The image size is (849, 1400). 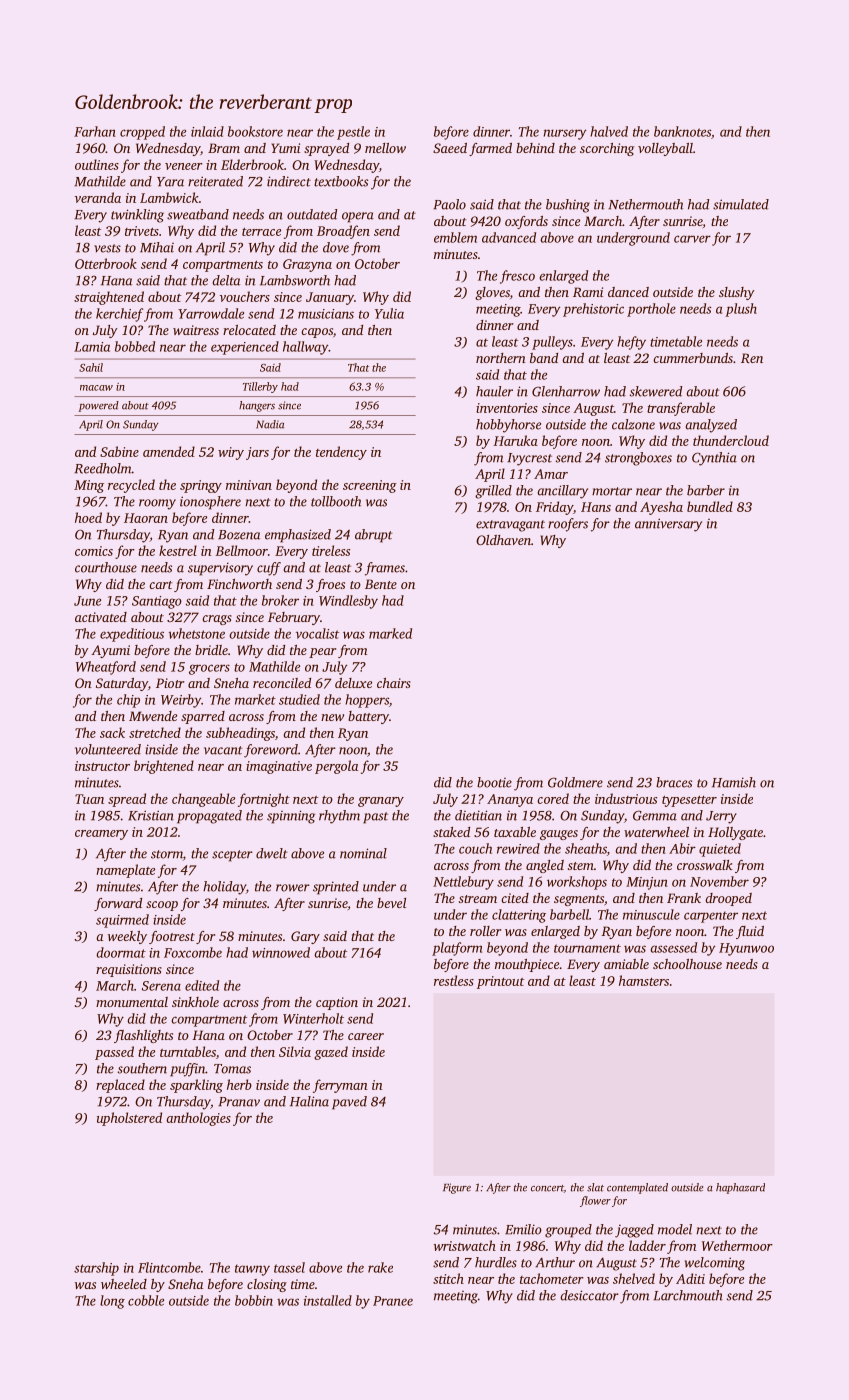 I want to click on straightened, so click(x=109, y=298).
